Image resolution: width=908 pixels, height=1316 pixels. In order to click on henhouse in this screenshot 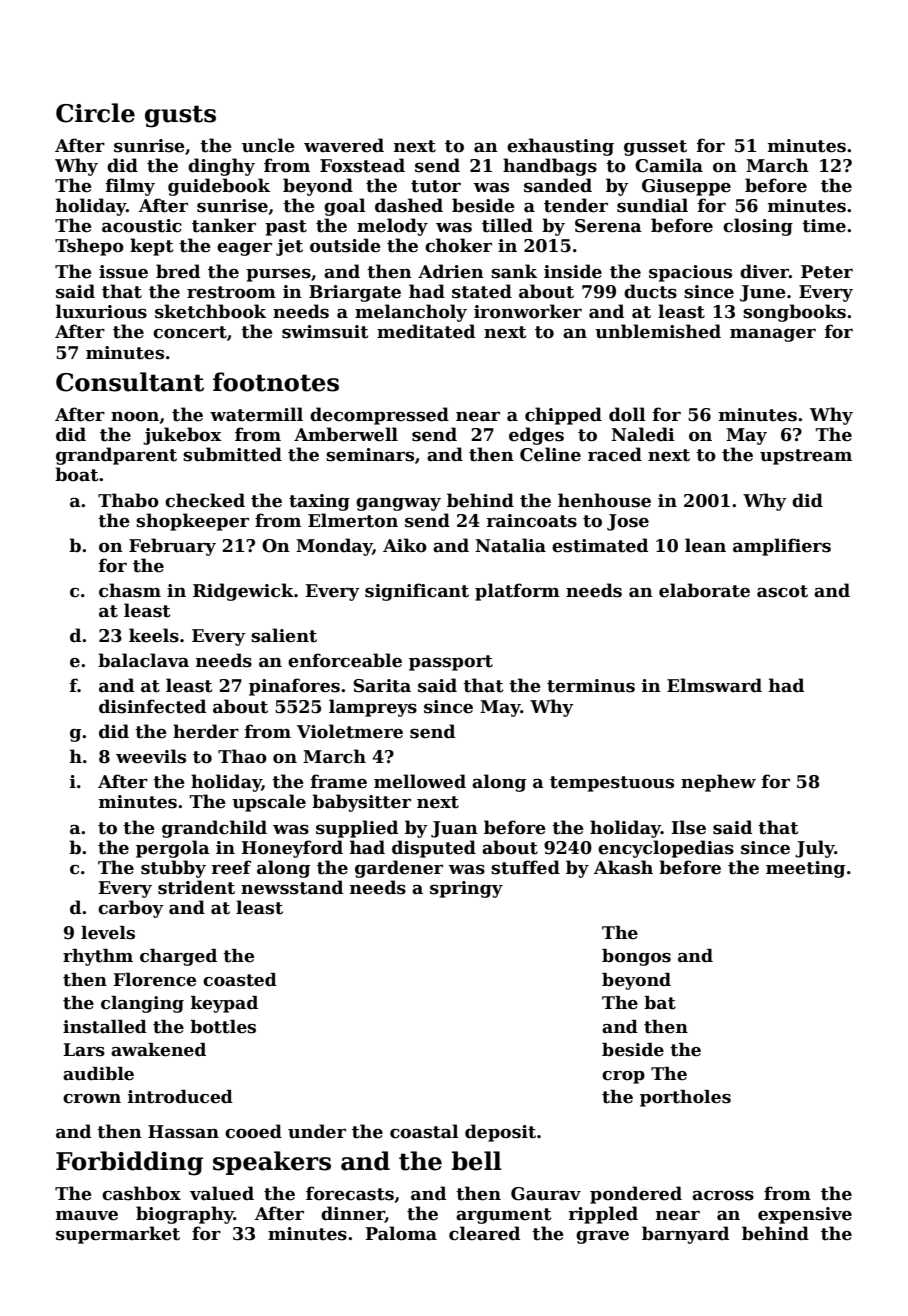, I will do `click(604, 500)`.
